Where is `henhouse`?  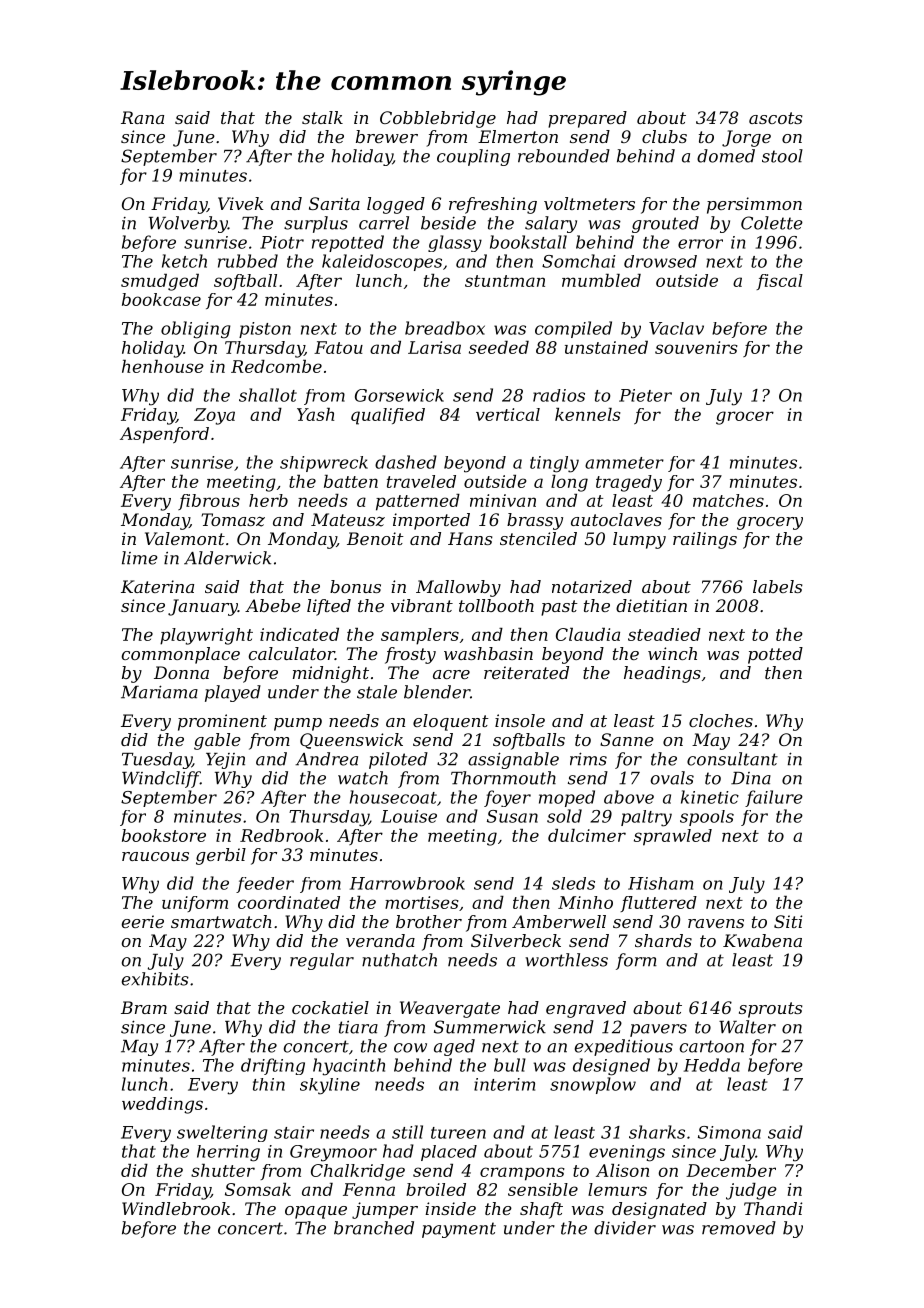 henhouse is located at coordinates (163, 366).
